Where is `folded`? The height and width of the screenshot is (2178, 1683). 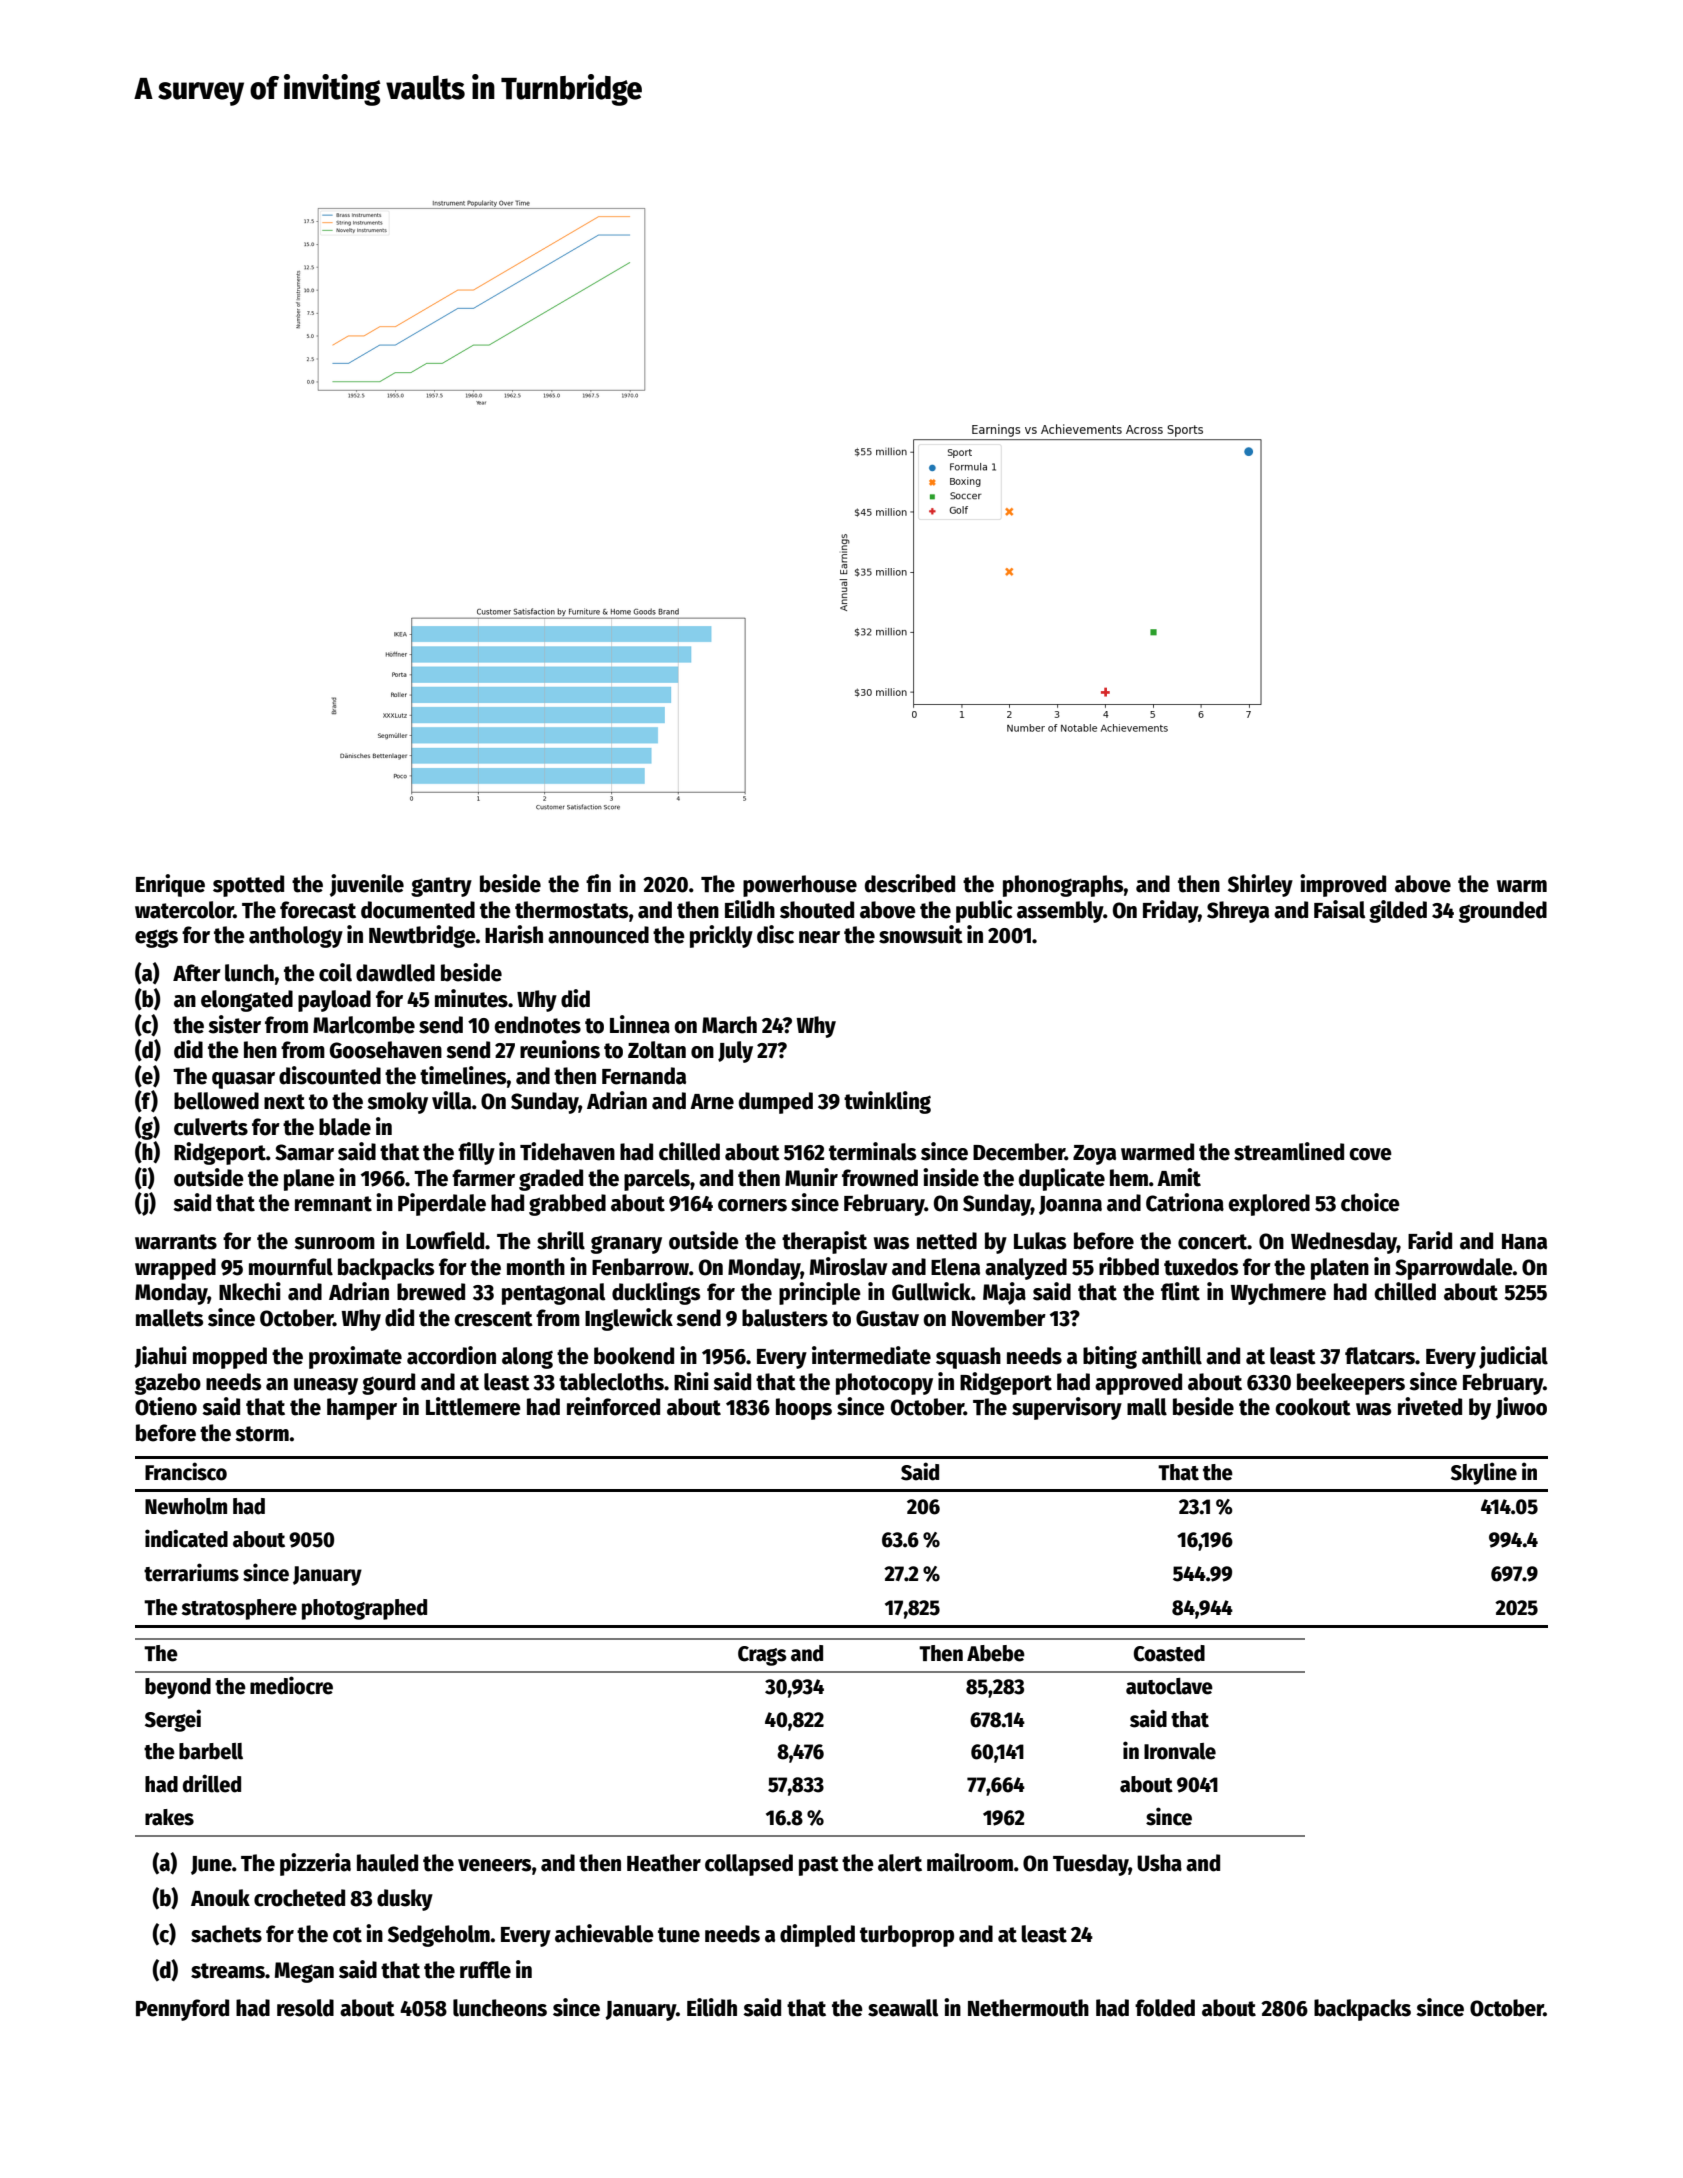 folded is located at coordinates (1165, 2008).
